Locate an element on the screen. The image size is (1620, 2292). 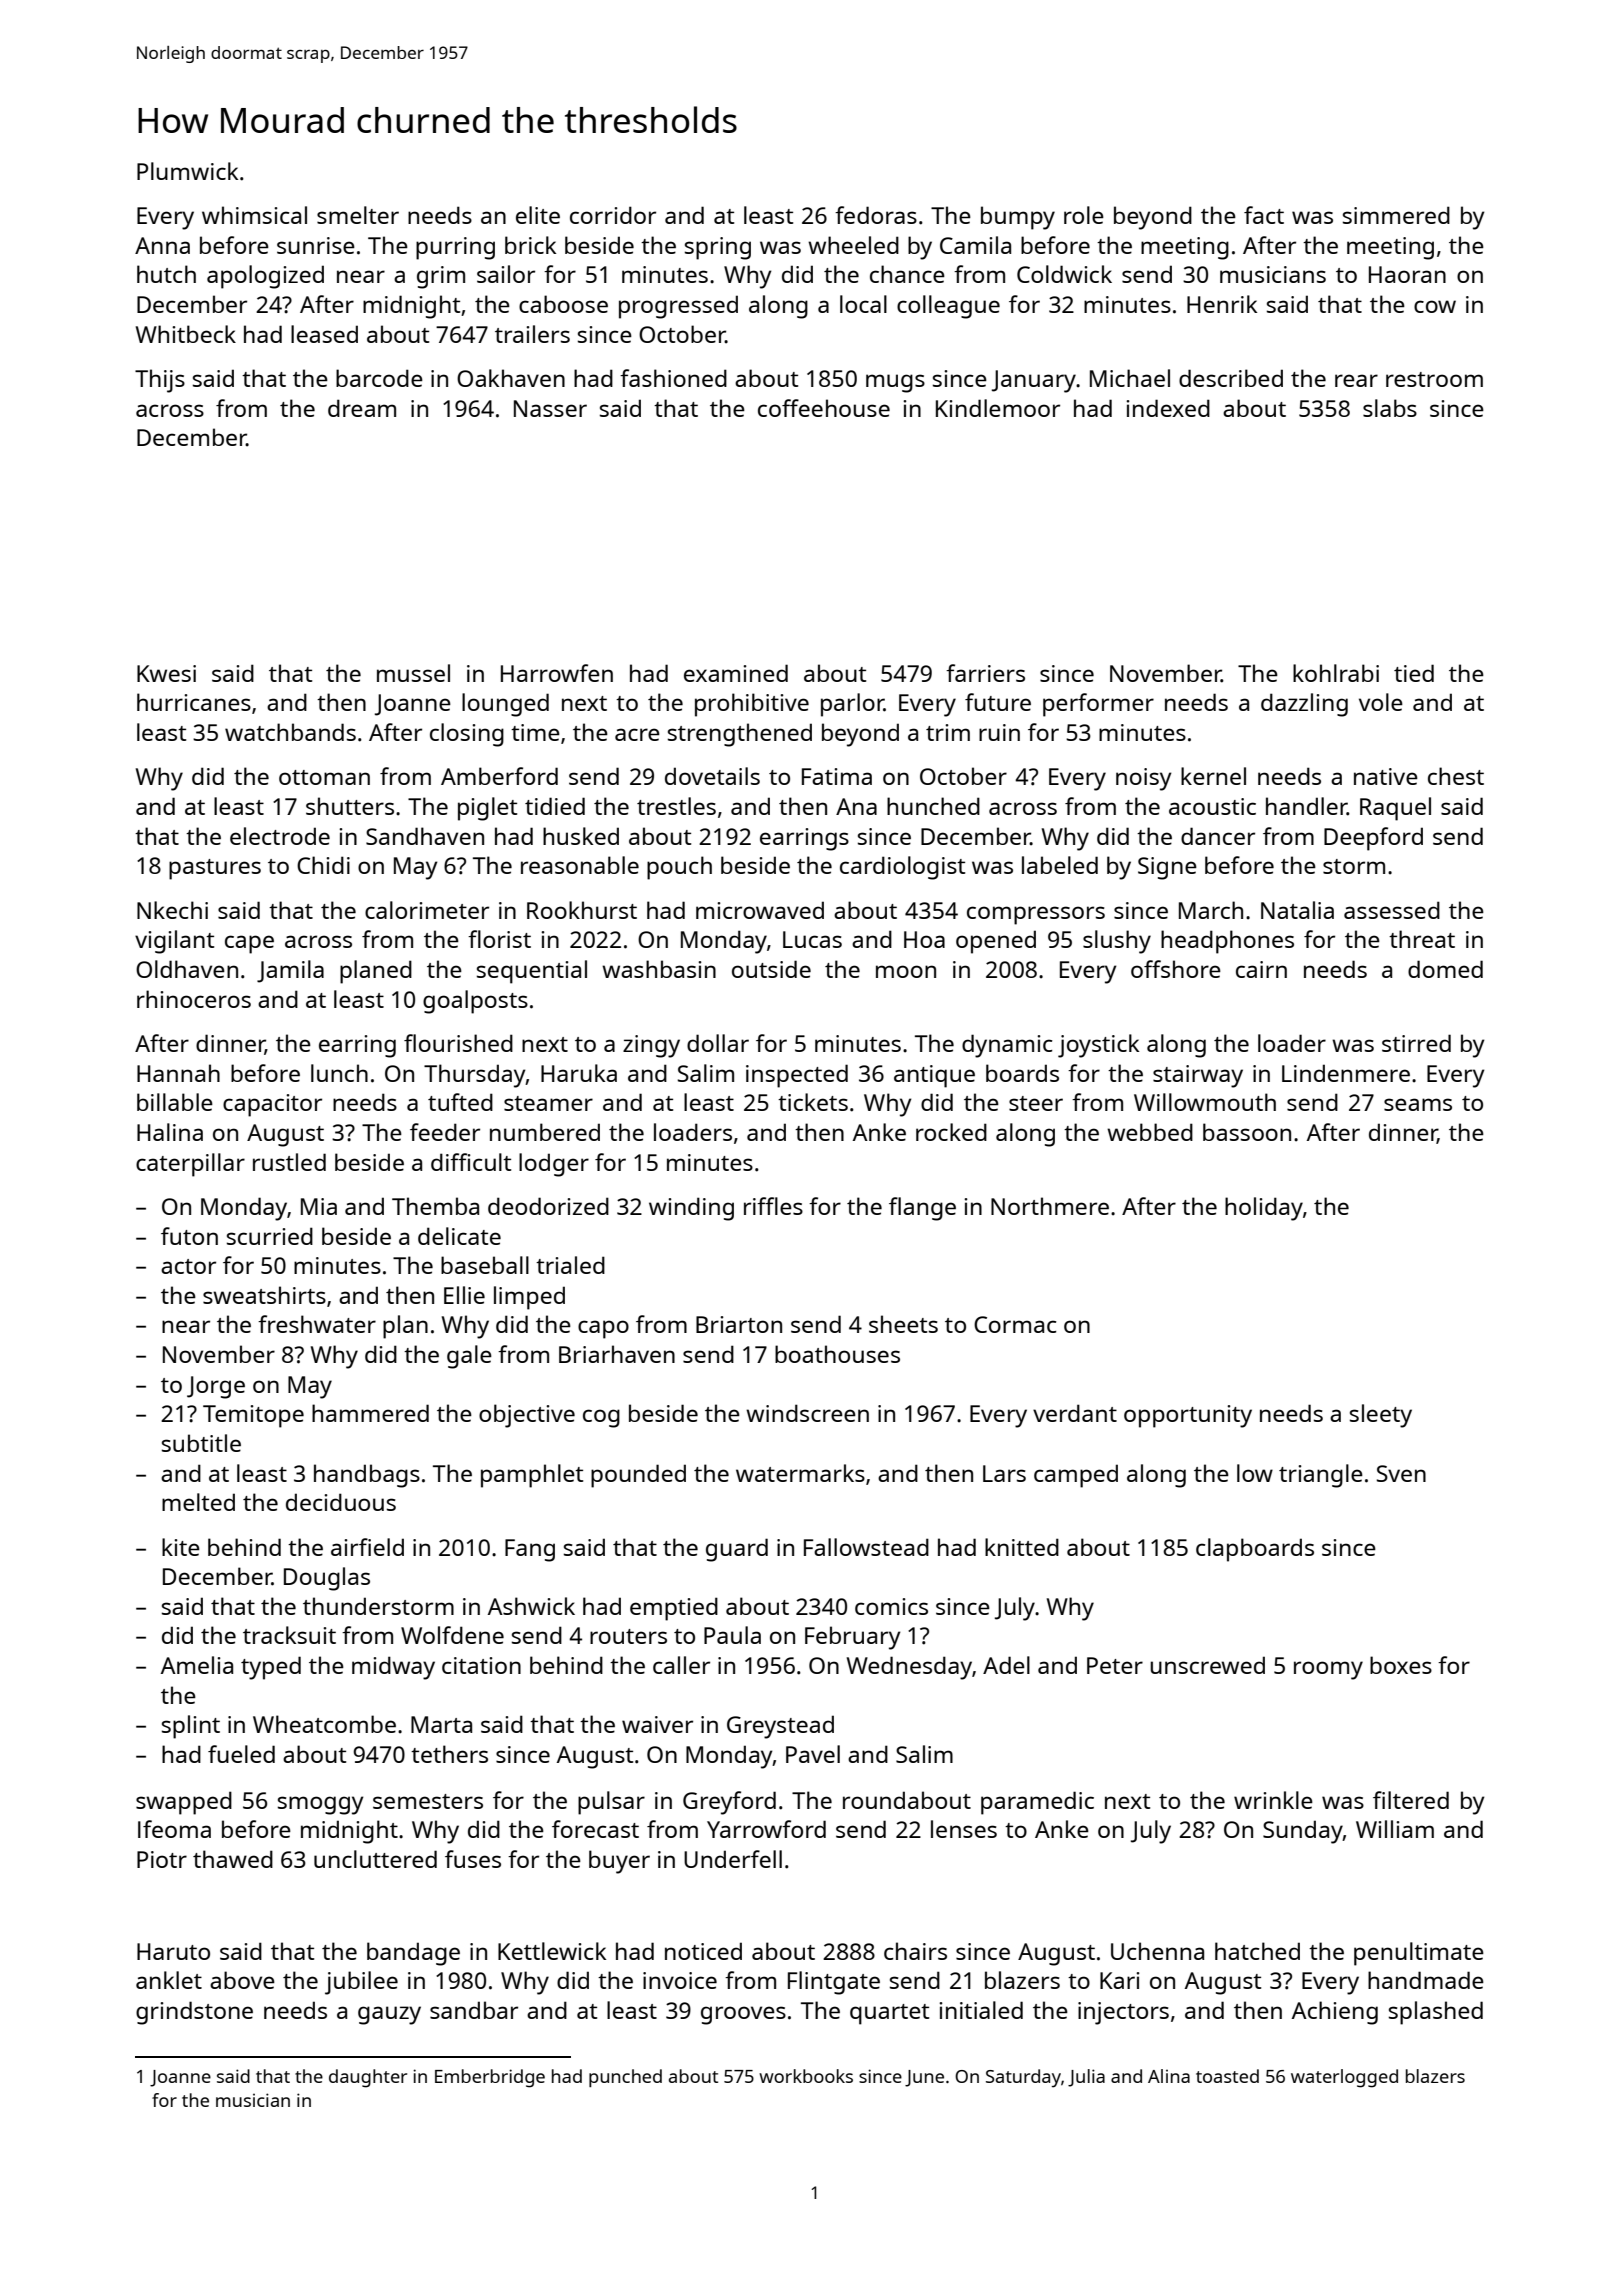
Plumwick is located at coordinates (187, 171).
